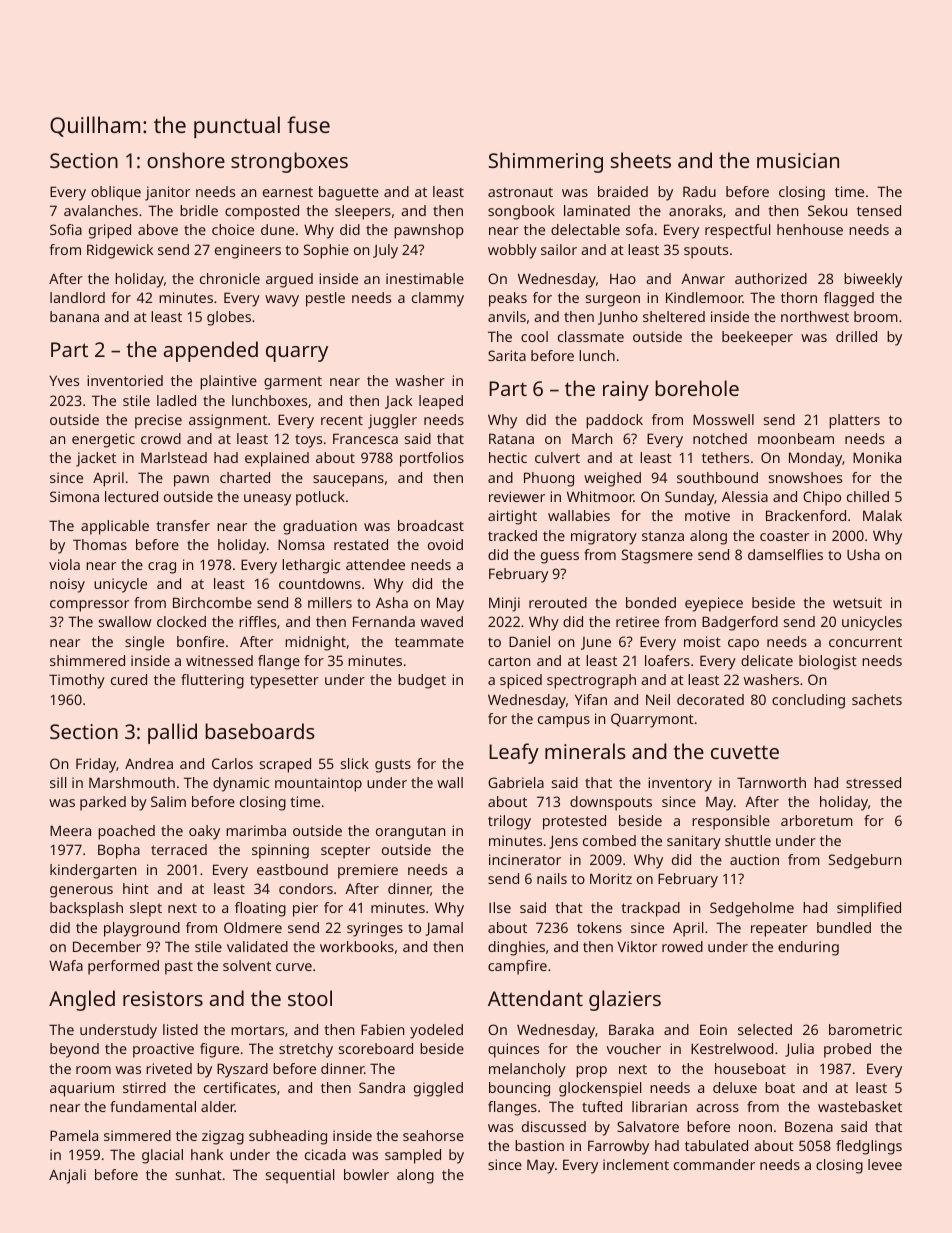 The image size is (952, 1233). Describe the element at coordinates (410, 833) in the image. I see `orangutan` at that location.
